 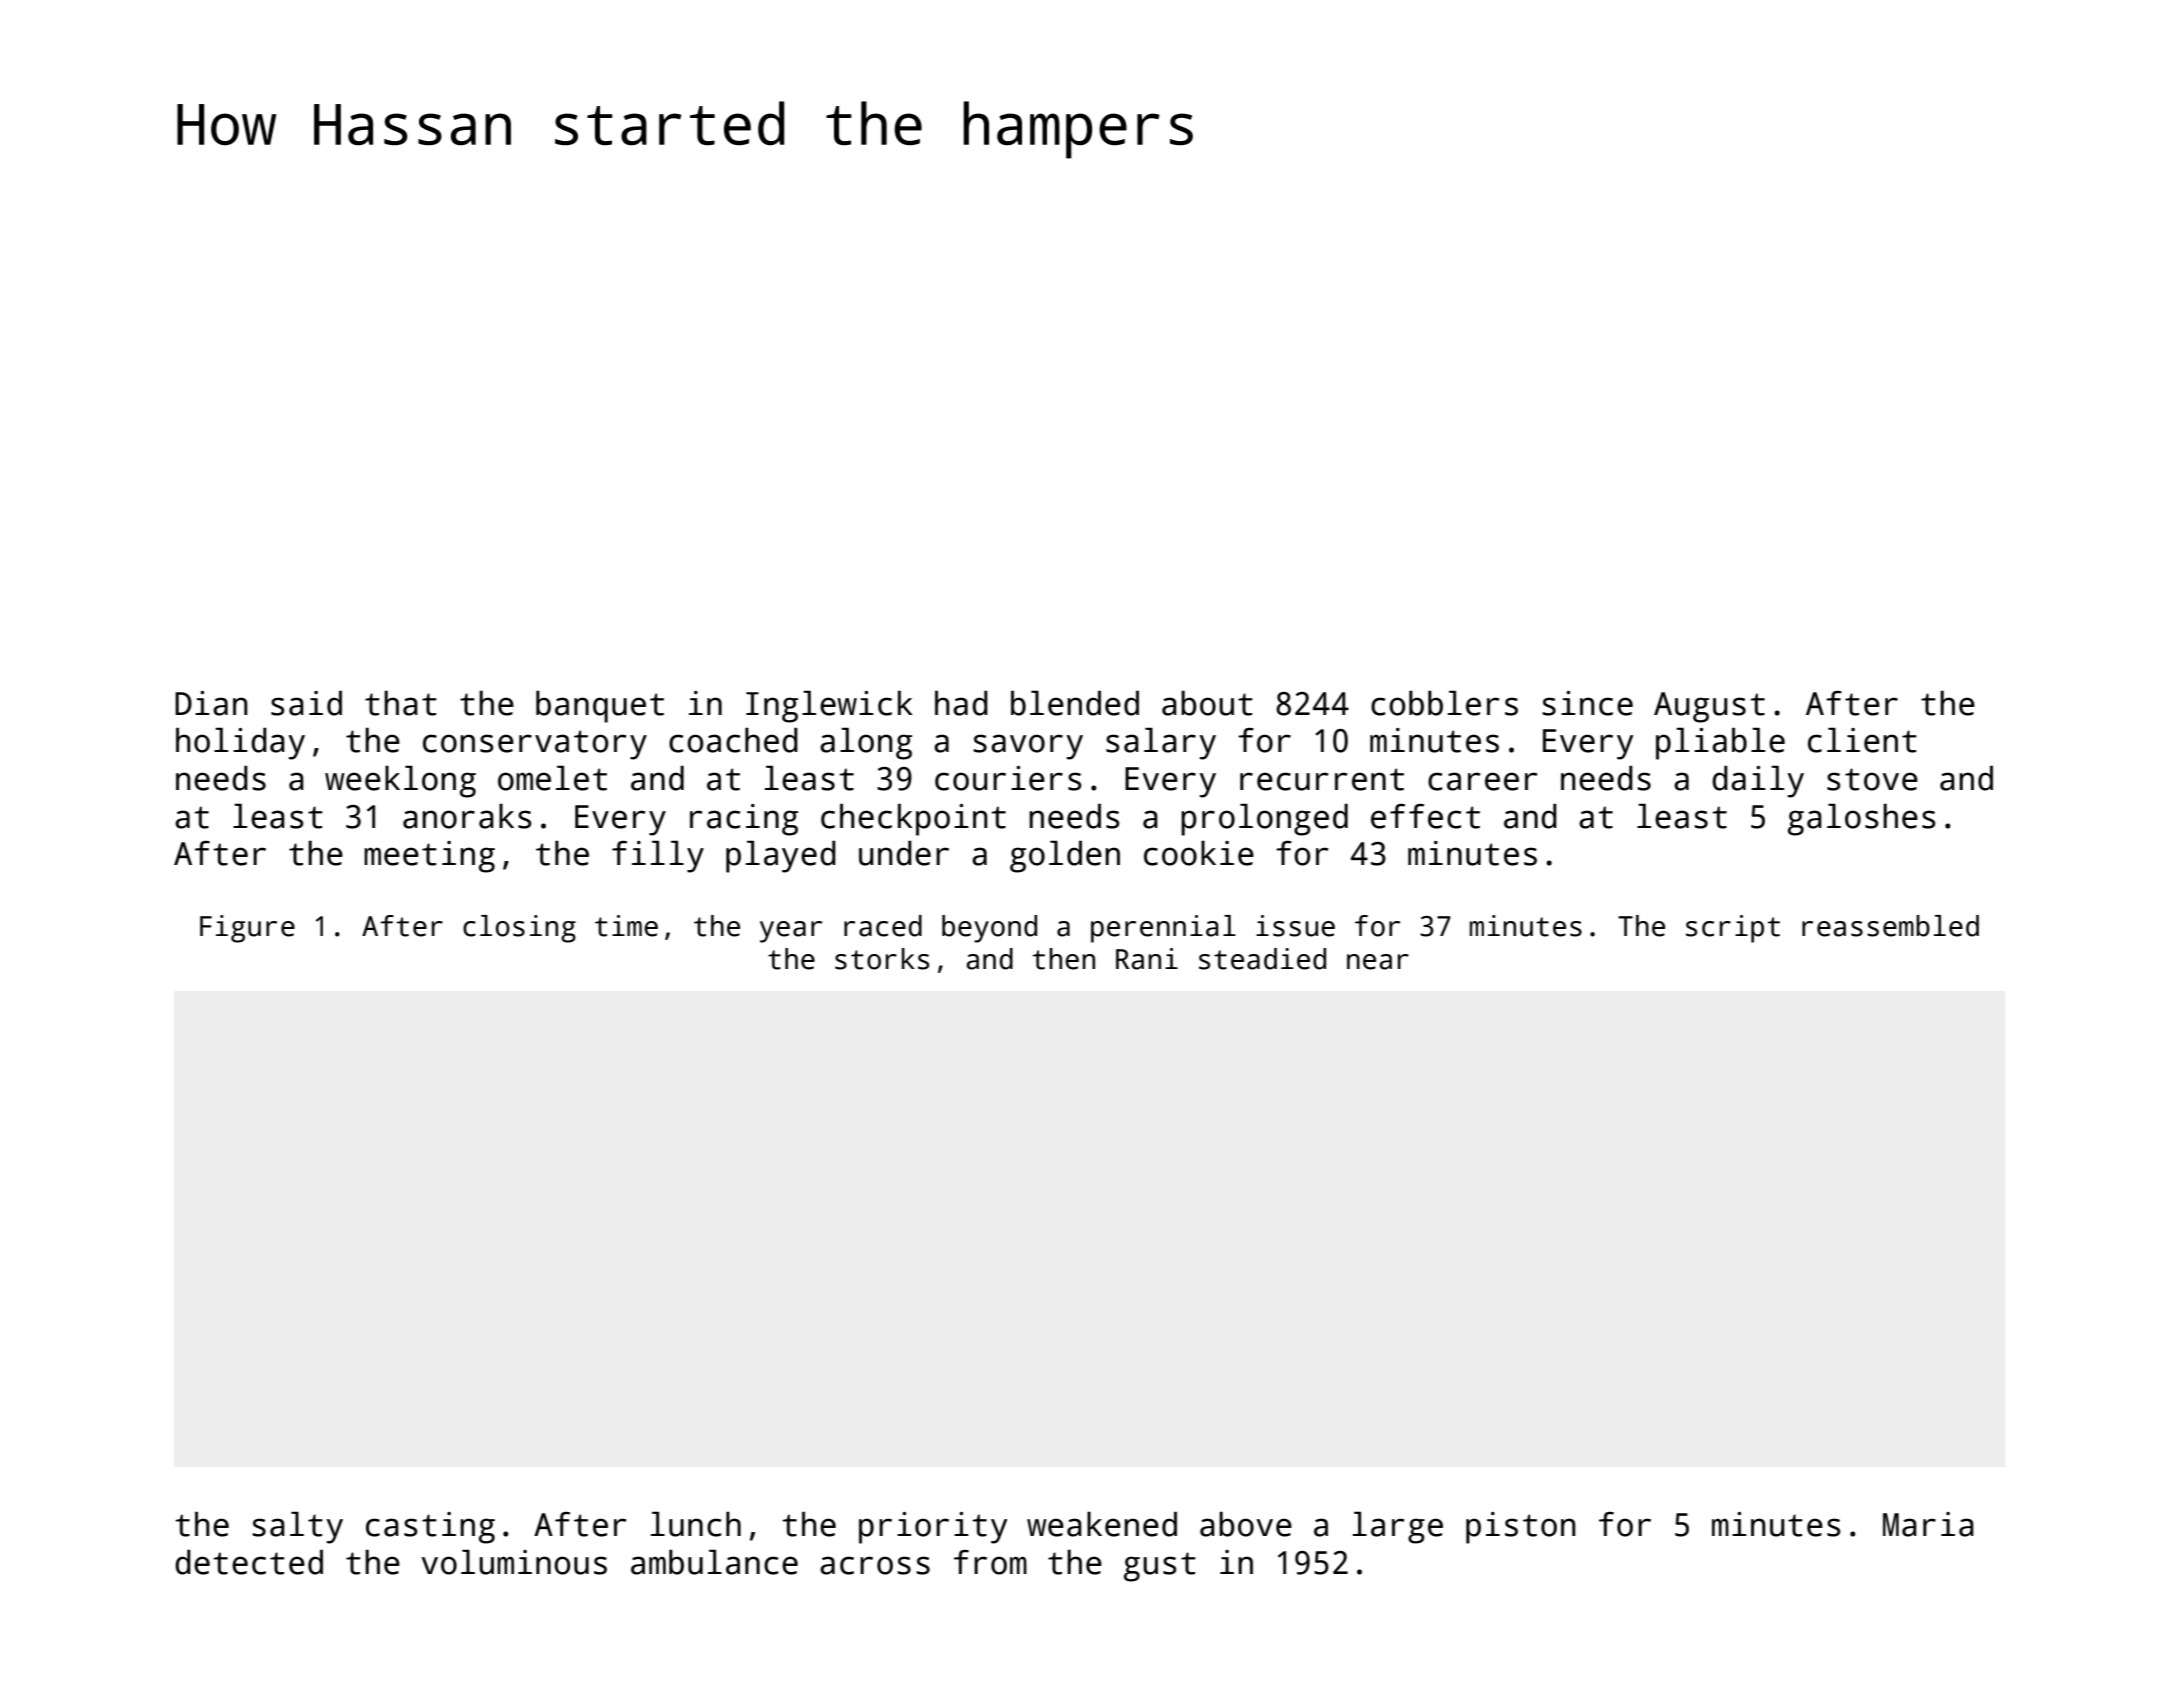 What do you see at coordinates (1378, 962) in the screenshot?
I see `near` at bounding box center [1378, 962].
